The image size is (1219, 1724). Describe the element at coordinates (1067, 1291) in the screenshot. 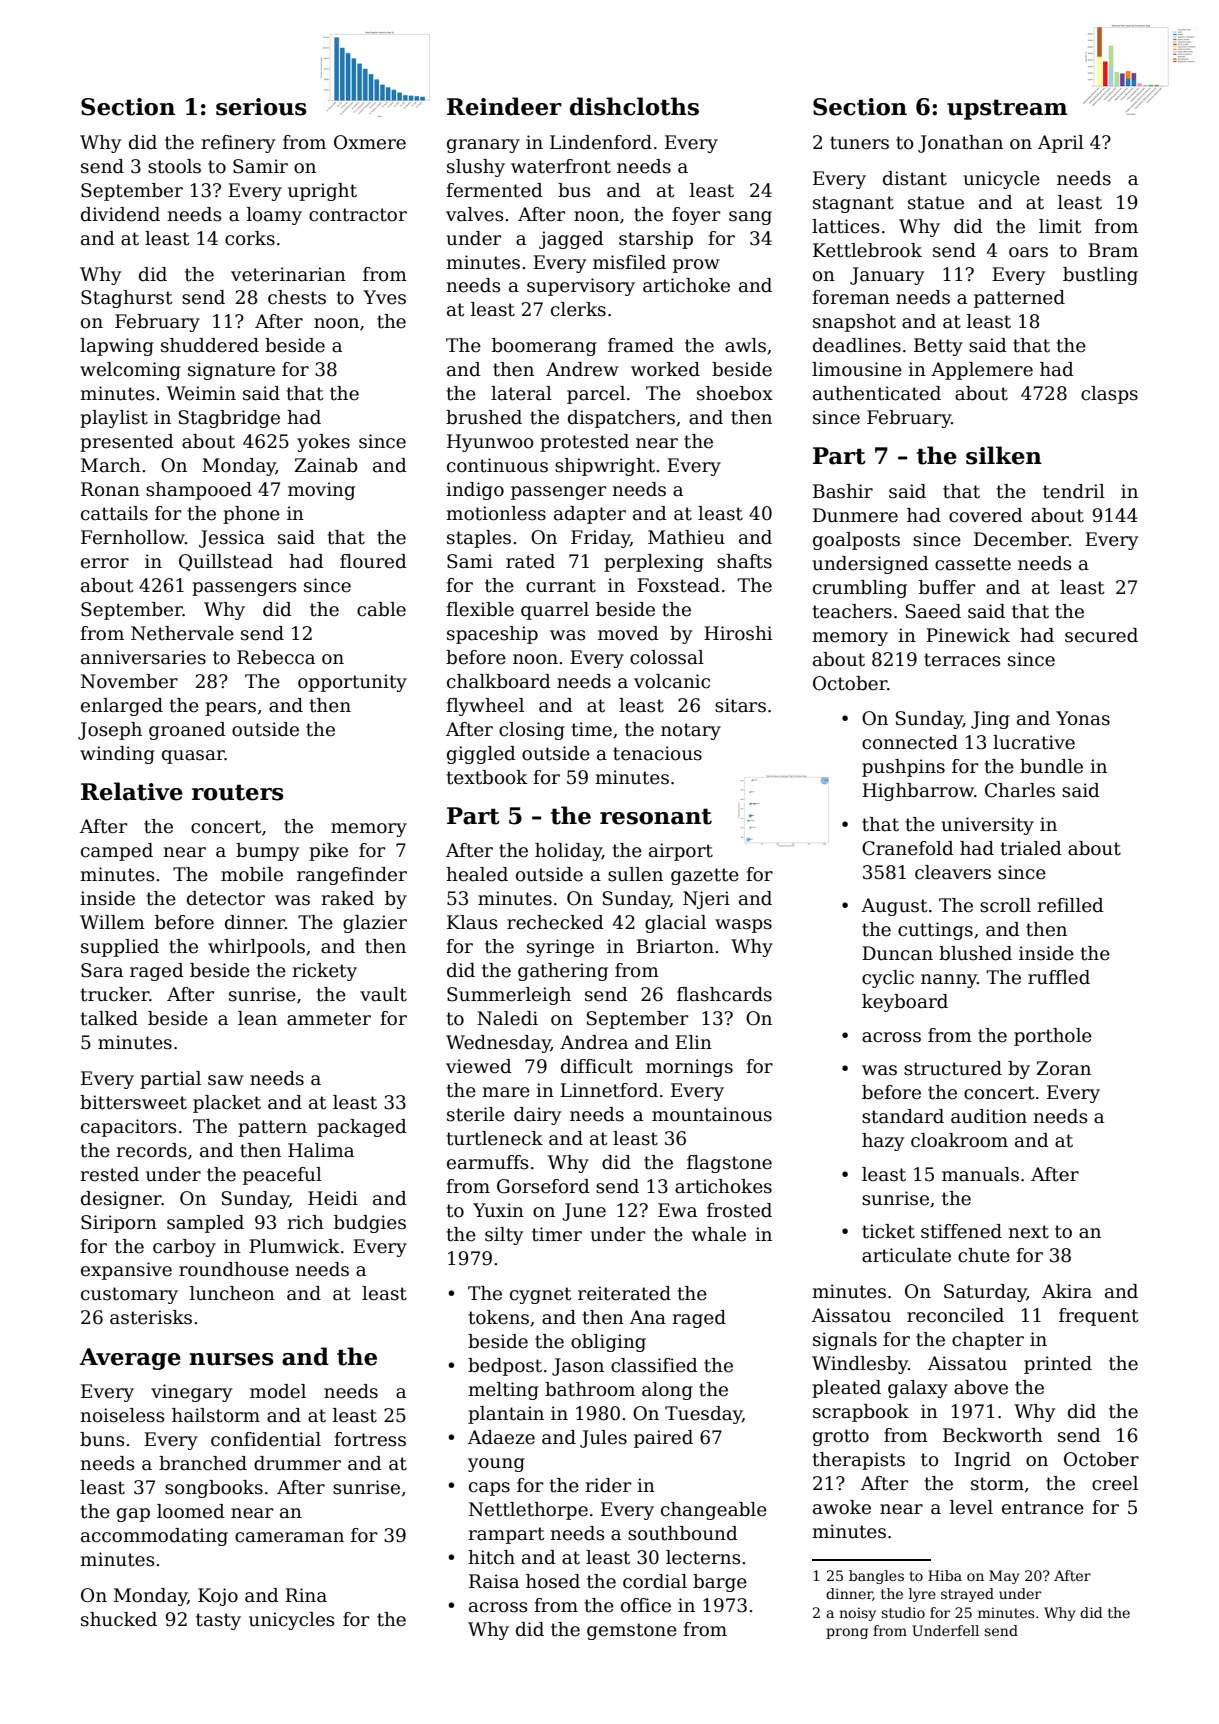

I see `Akira` at that location.
